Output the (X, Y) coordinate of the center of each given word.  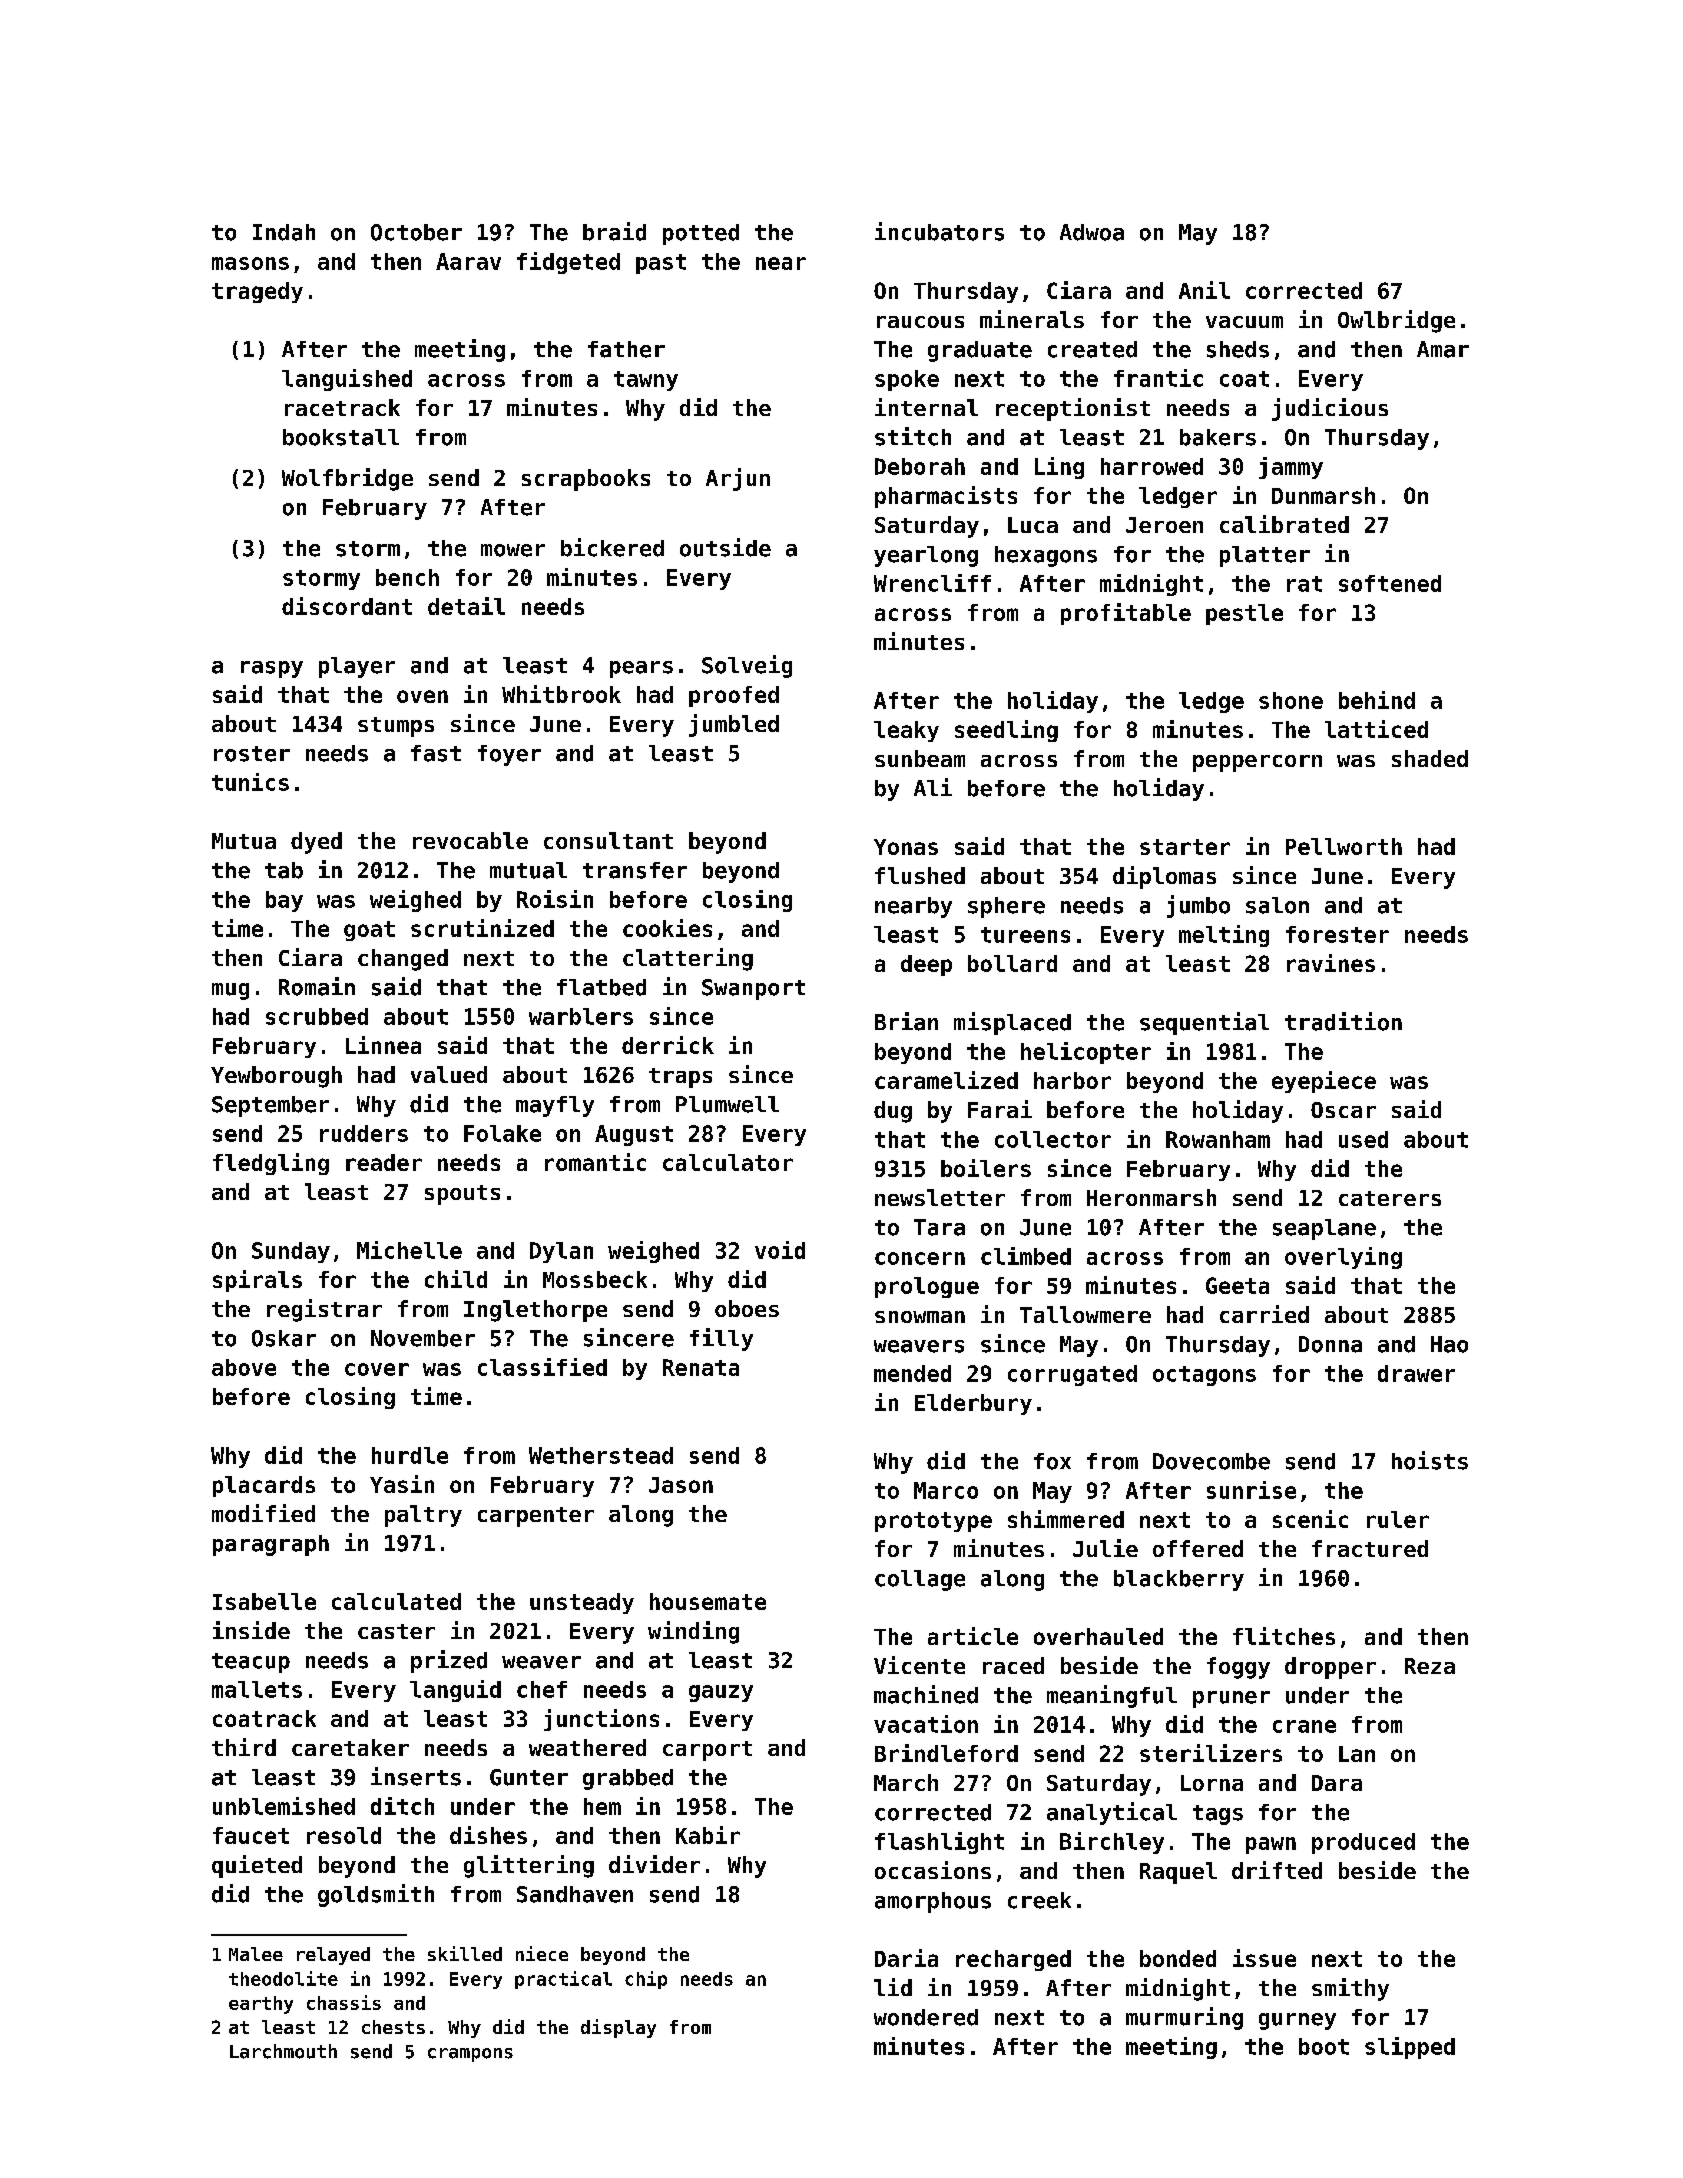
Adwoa (1092, 232)
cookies (667, 928)
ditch (402, 1806)
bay (284, 901)
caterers (1390, 1198)
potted (701, 234)
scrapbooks (586, 480)
